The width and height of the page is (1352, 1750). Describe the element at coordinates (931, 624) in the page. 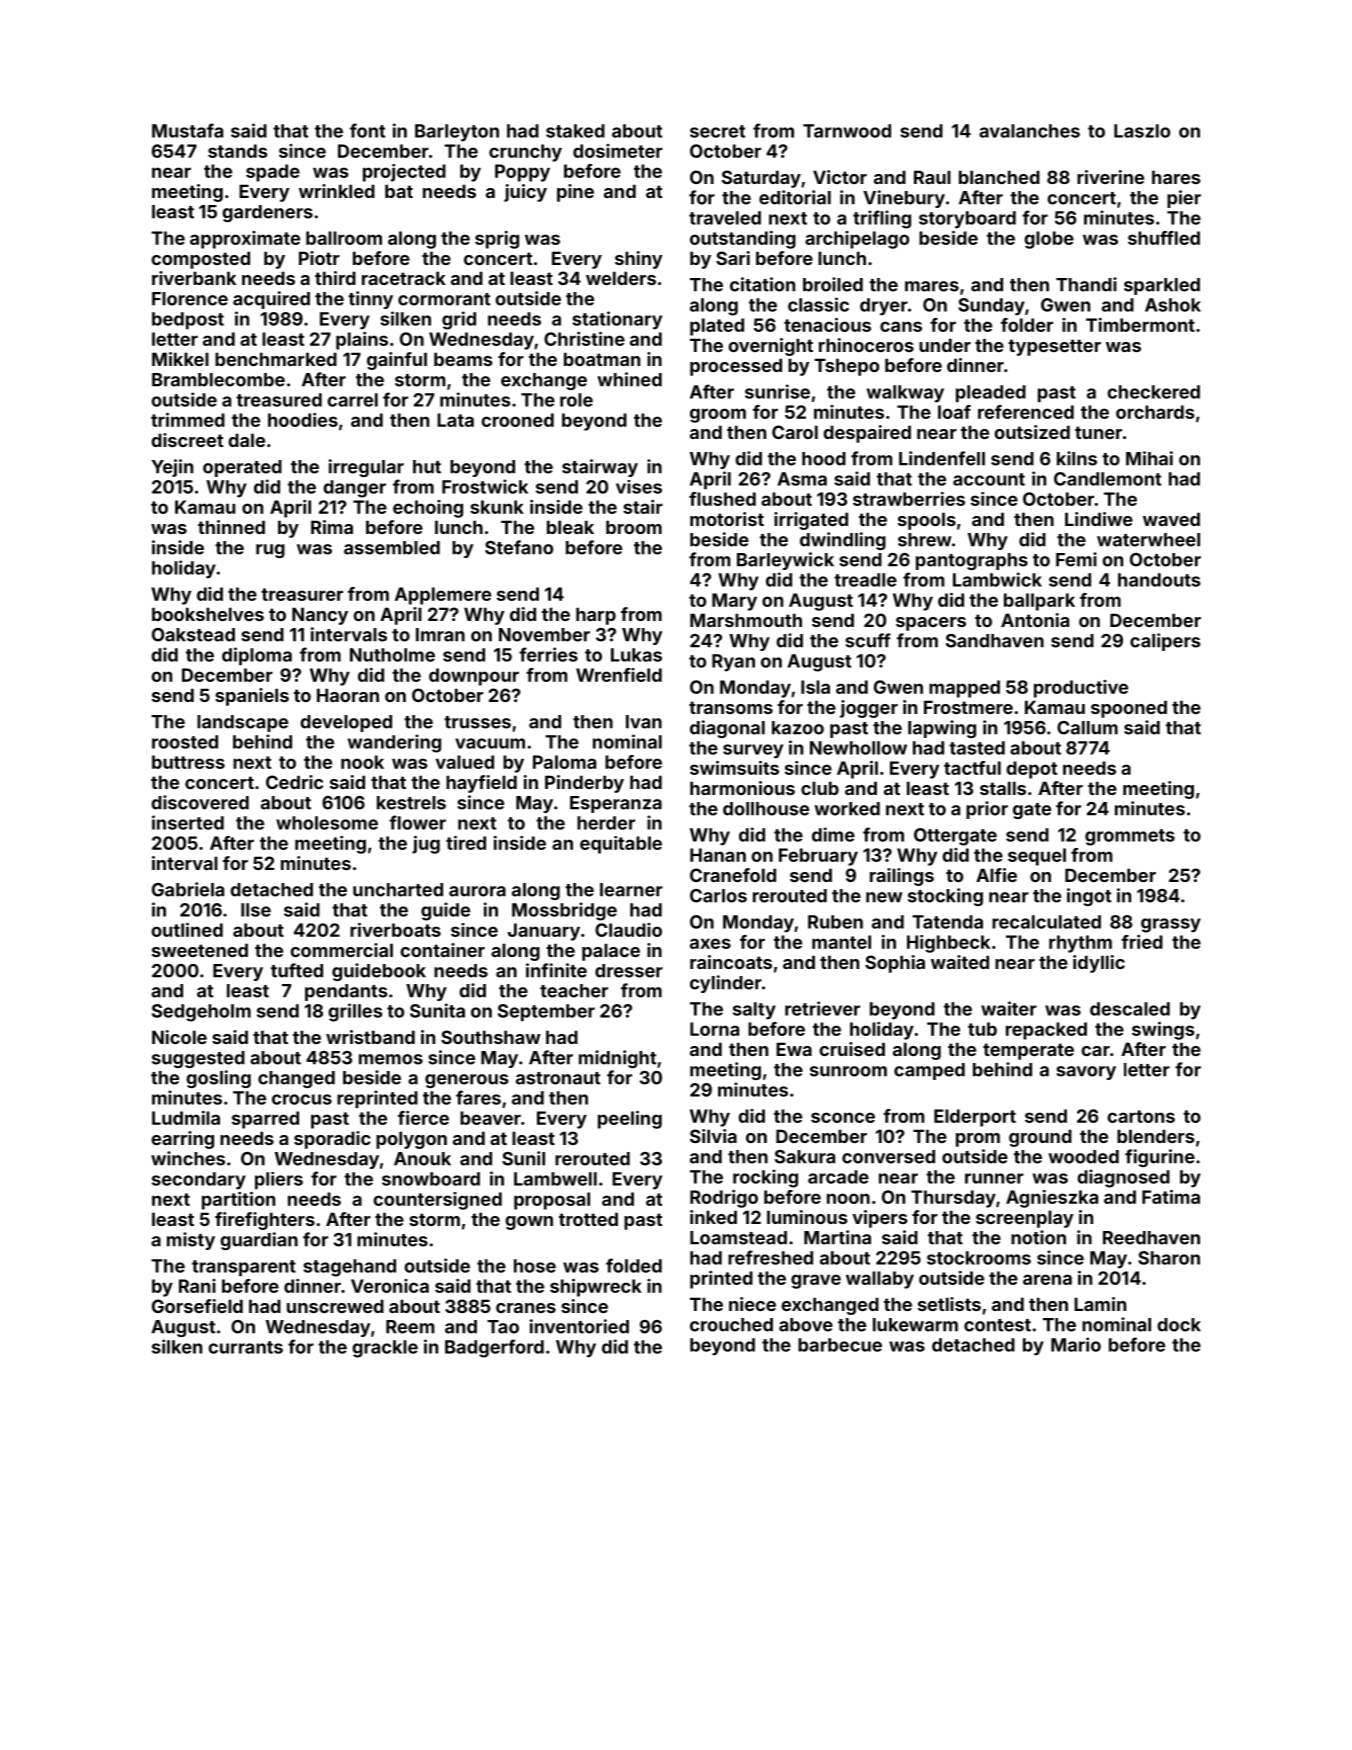

I see `spacers` at that location.
